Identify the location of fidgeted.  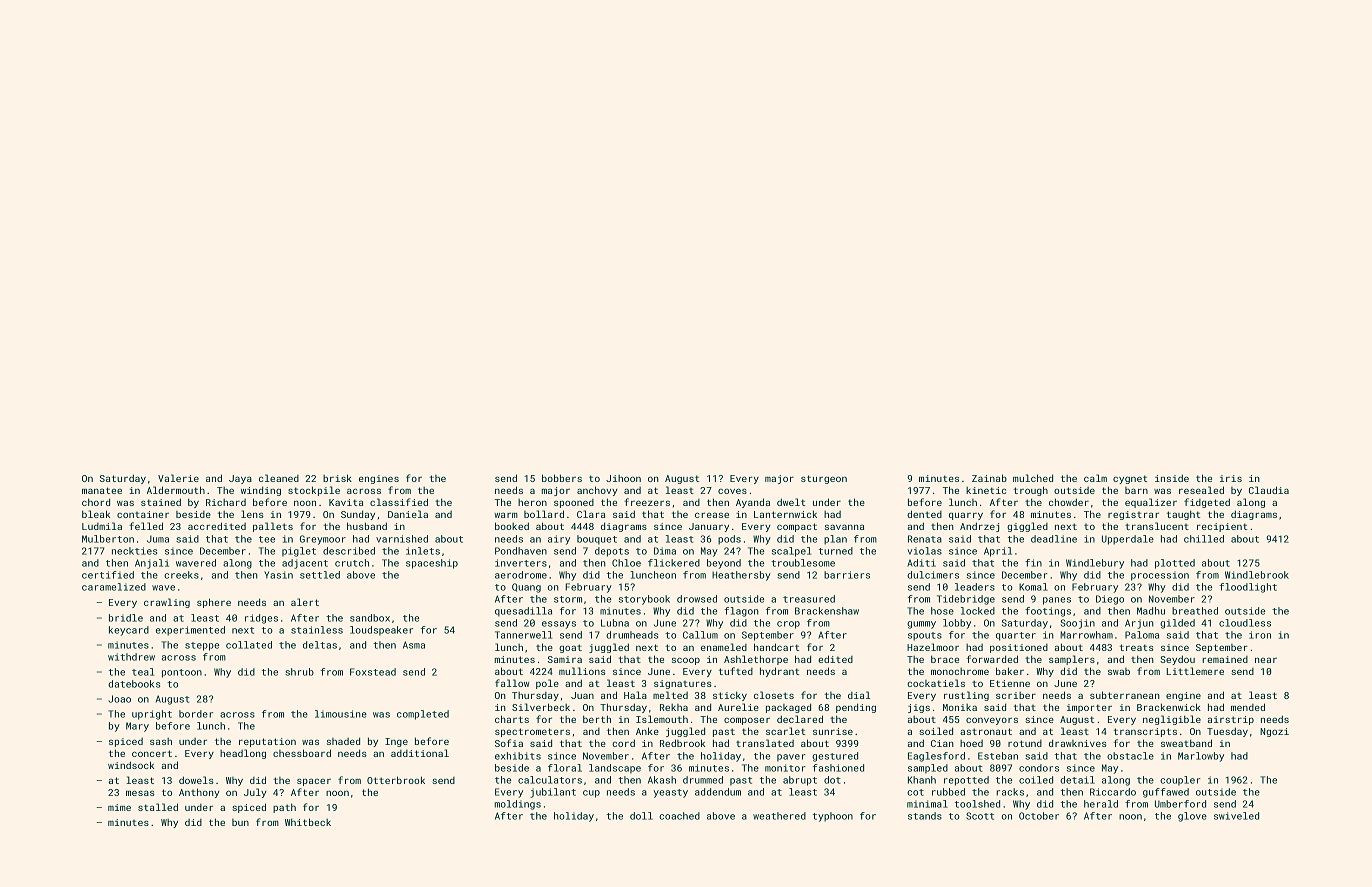
(1207, 503).
